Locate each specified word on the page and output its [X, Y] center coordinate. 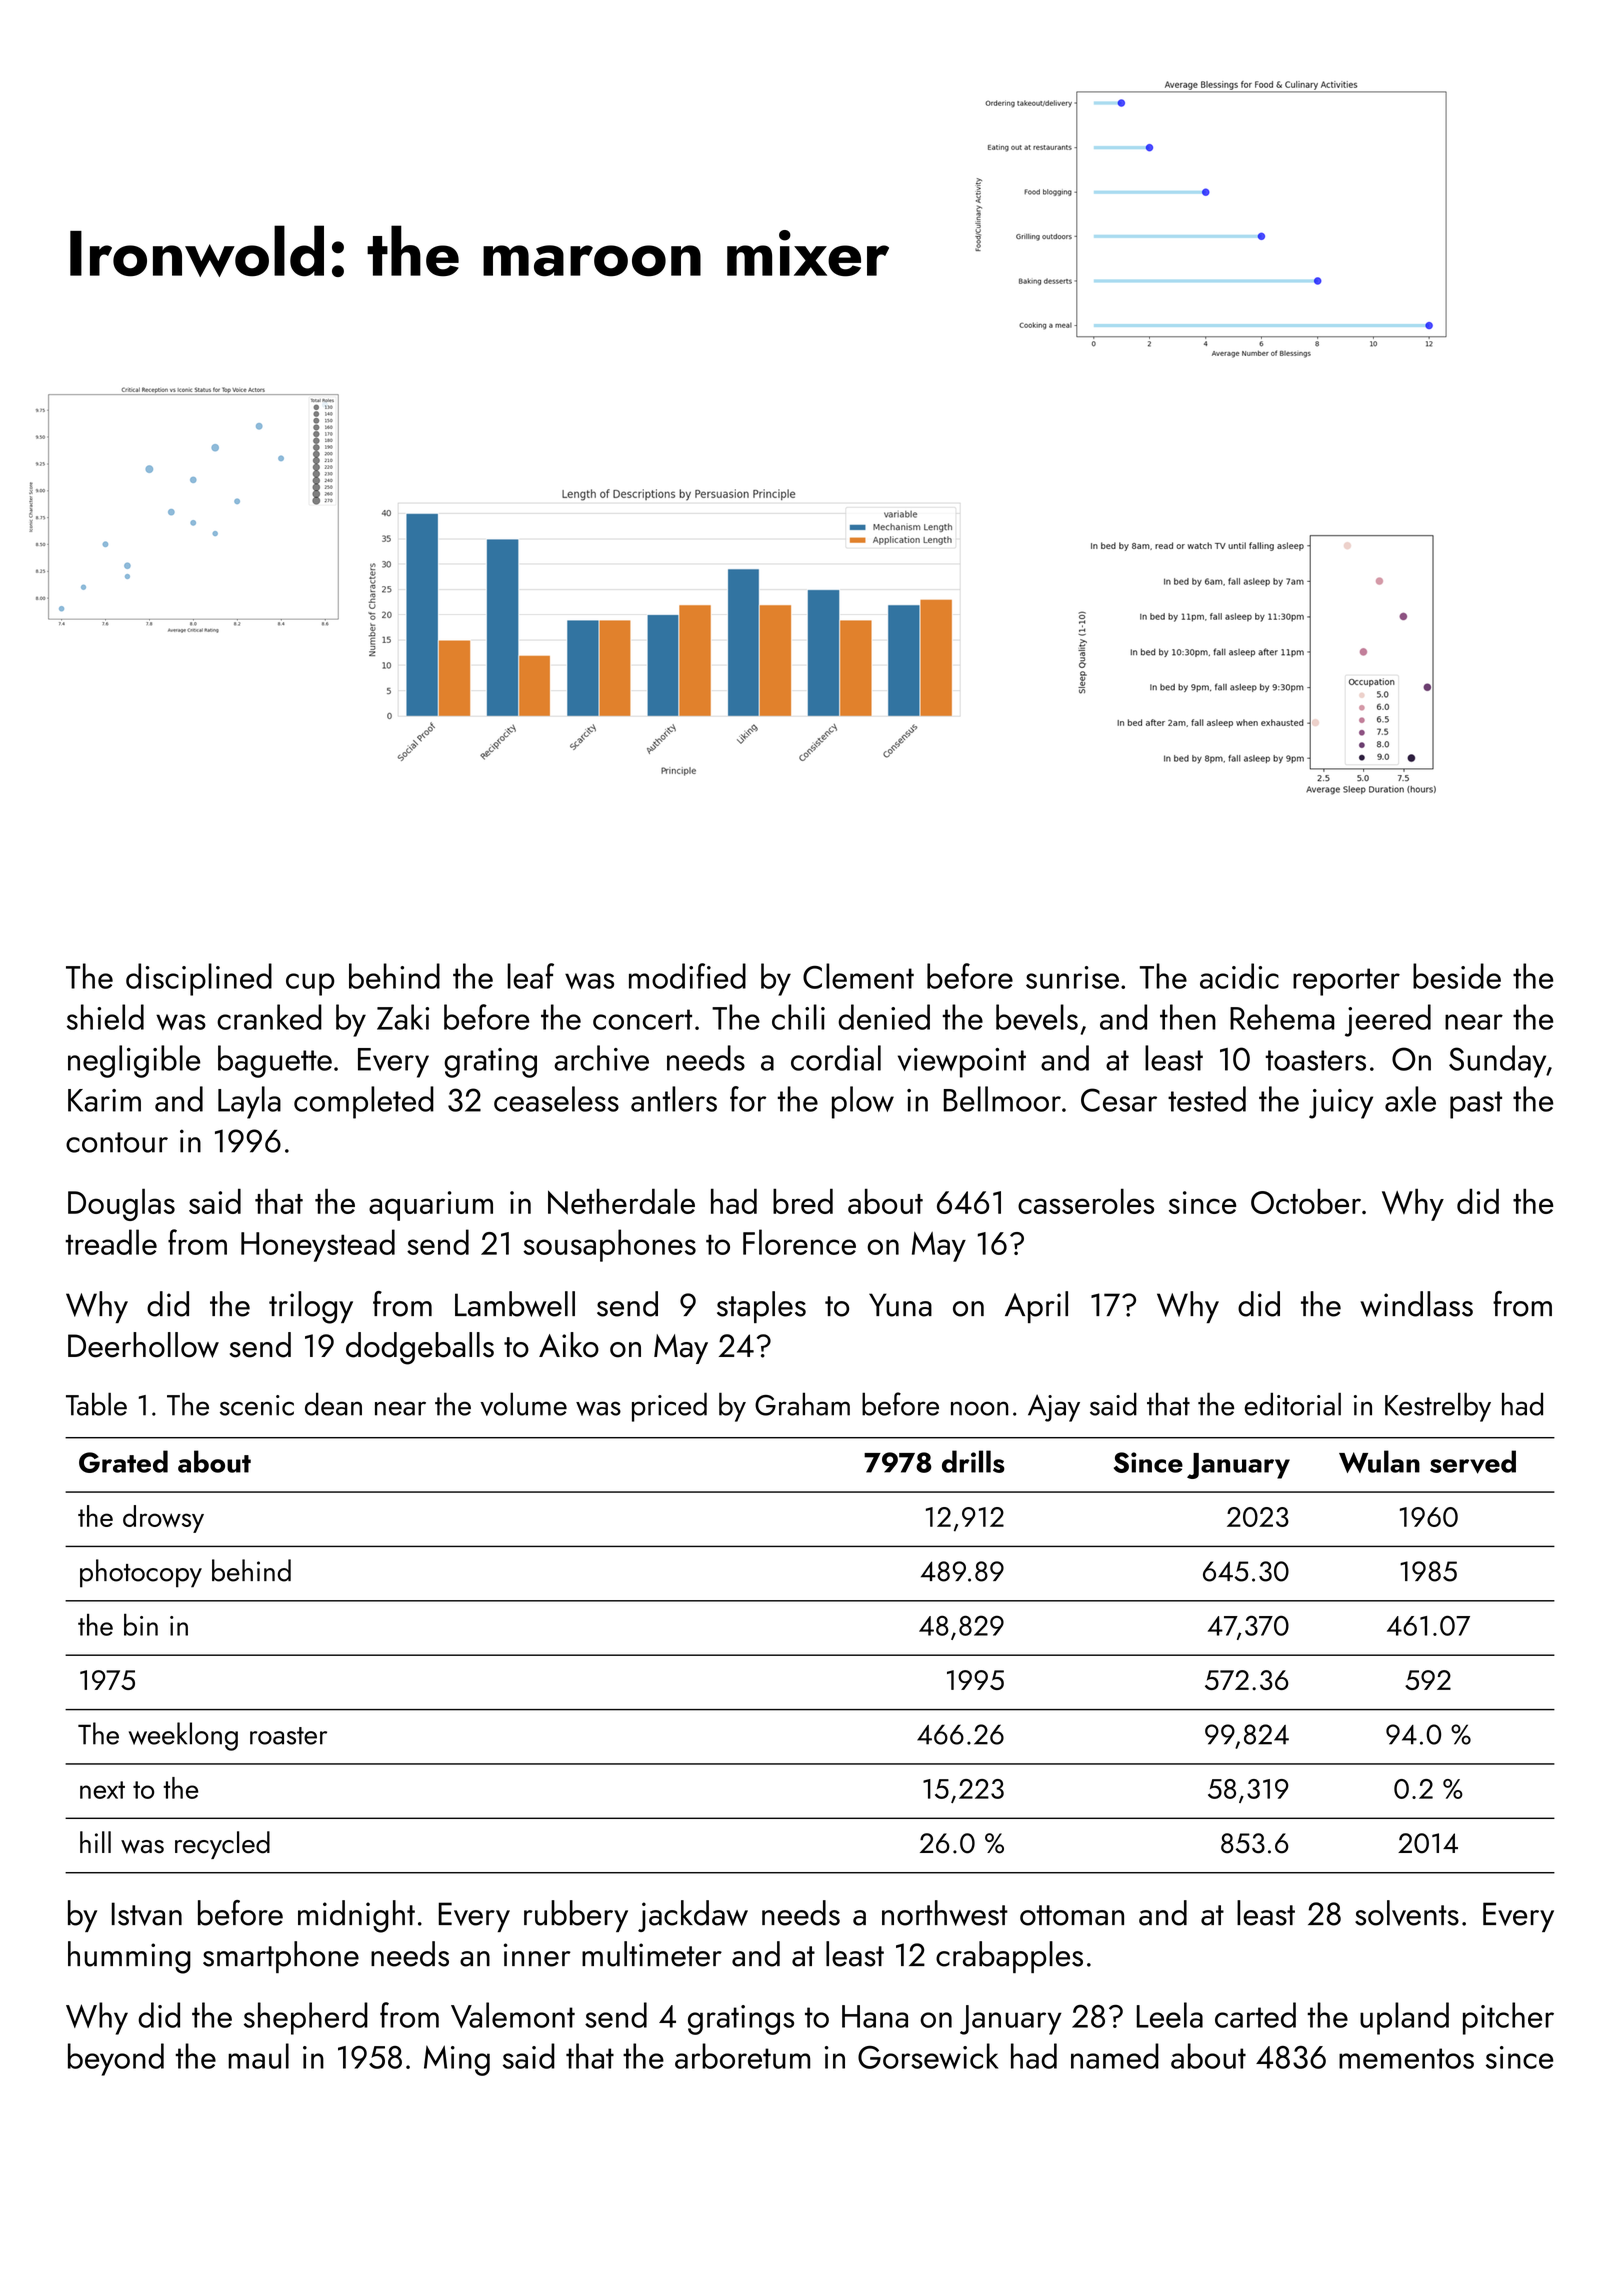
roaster [288, 1736]
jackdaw [693, 1916]
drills [973, 1461]
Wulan [1379, 1461]
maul [258, 2056]
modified [687, 976]
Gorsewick [928, 2056]
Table [96, 1404]
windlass [1416, 1304]
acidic [1239, 976]
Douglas [121, 1204]
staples [761, 1307]
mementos [1406, 2058]
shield [105, 1017]
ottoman [1072, 1915]
